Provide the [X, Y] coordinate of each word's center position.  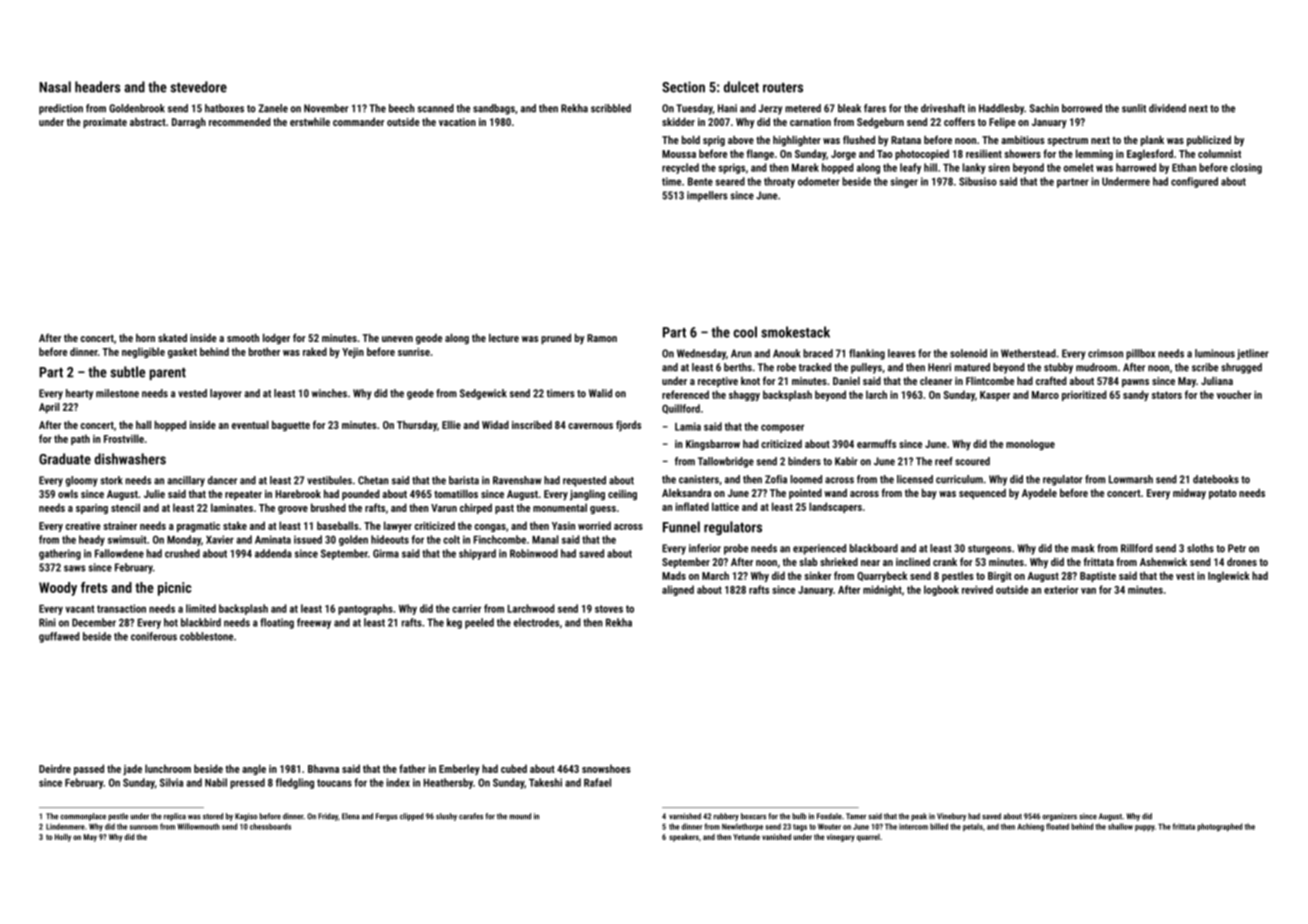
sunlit [1134, 108]
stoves [609, 609]
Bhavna [323, 768]
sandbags [494, 109]
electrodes [536, 622]
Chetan [373, 480]
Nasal [55, 87]
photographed [1220, 827]
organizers [1059, 817]
